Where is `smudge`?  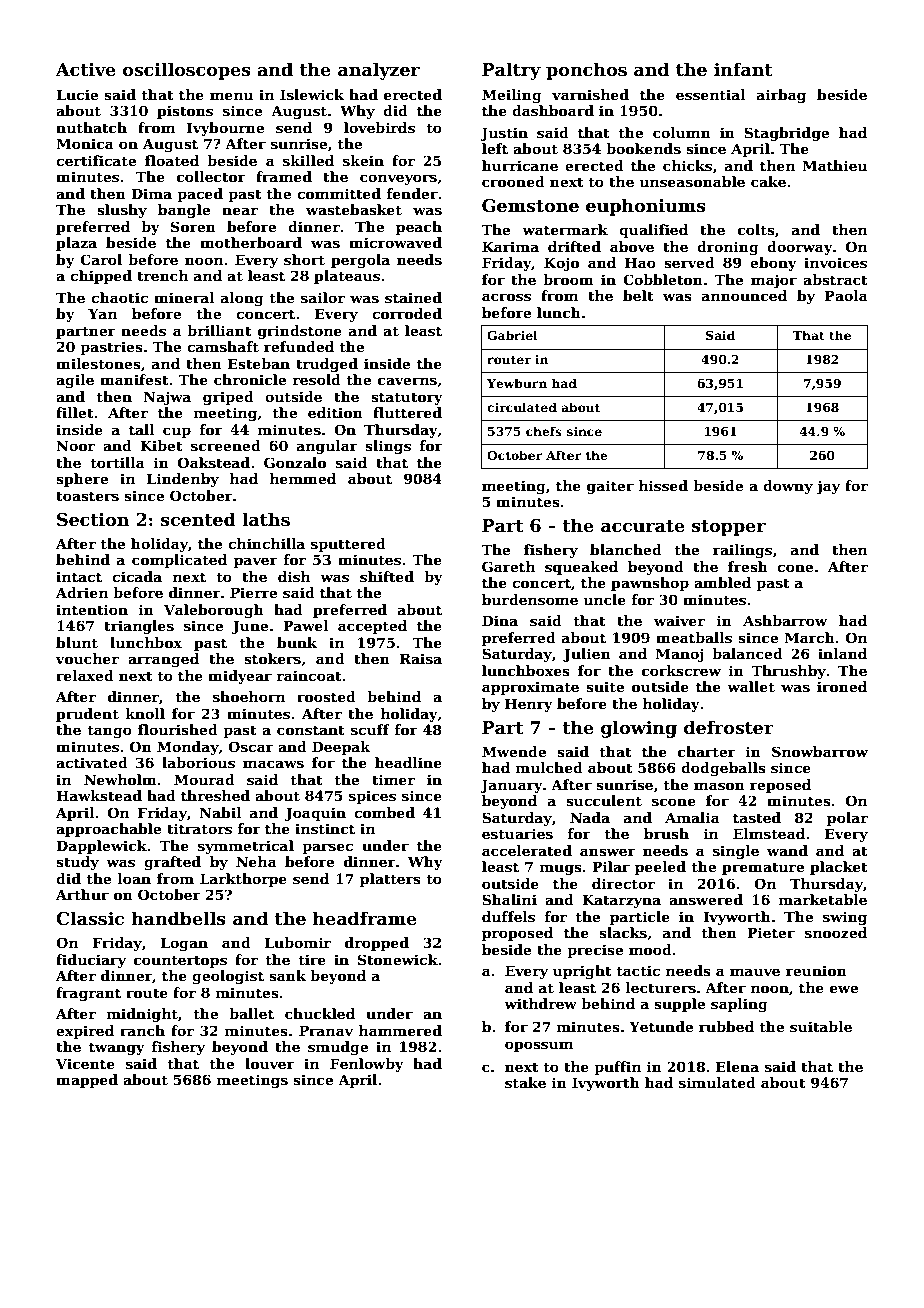
smudge is located at coordinates (338, 1048).
